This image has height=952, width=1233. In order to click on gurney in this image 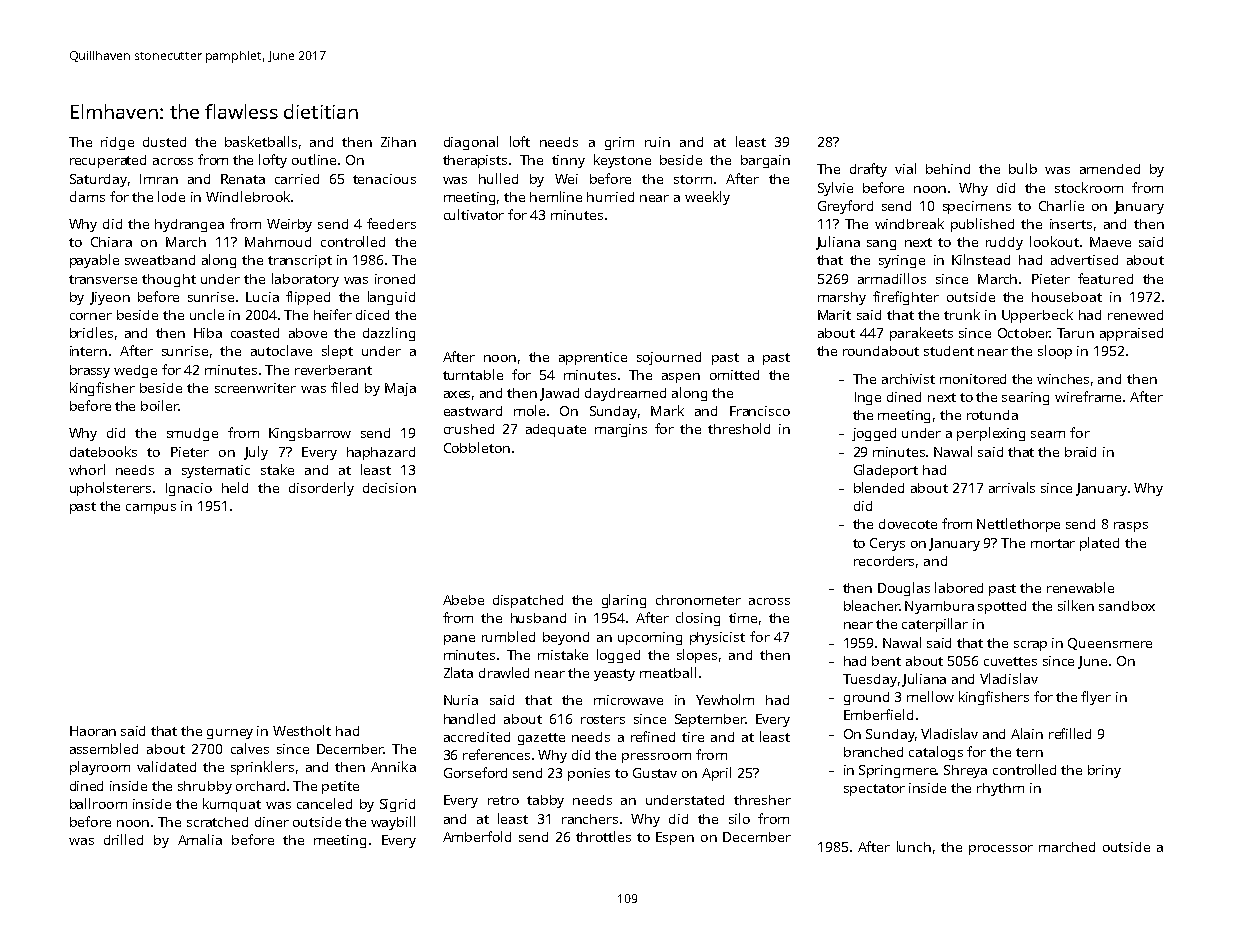, I will do `click(230, 734)`.
